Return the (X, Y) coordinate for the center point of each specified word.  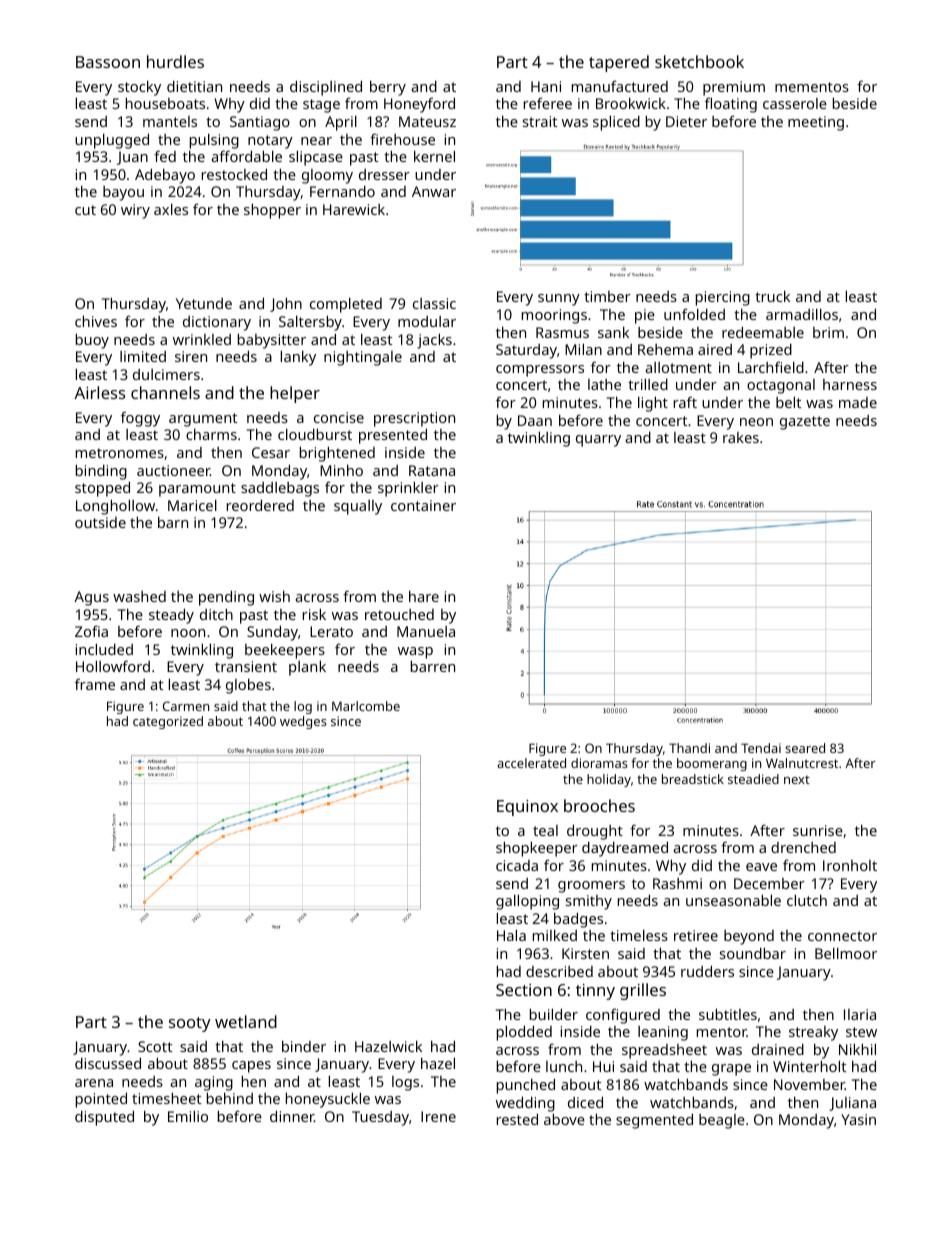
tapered (619, 63)
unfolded (694, 314)
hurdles (175, 61)
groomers (591, 887)
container (423, 505)
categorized (168, 722)
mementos (812, 87)
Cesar (271, 452)
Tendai (761, 748)
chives (96, 321)
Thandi (689, 748)
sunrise (818, 830)
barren (433, 666)
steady (171, 616)
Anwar (434, 191)
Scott (155, 1046)
